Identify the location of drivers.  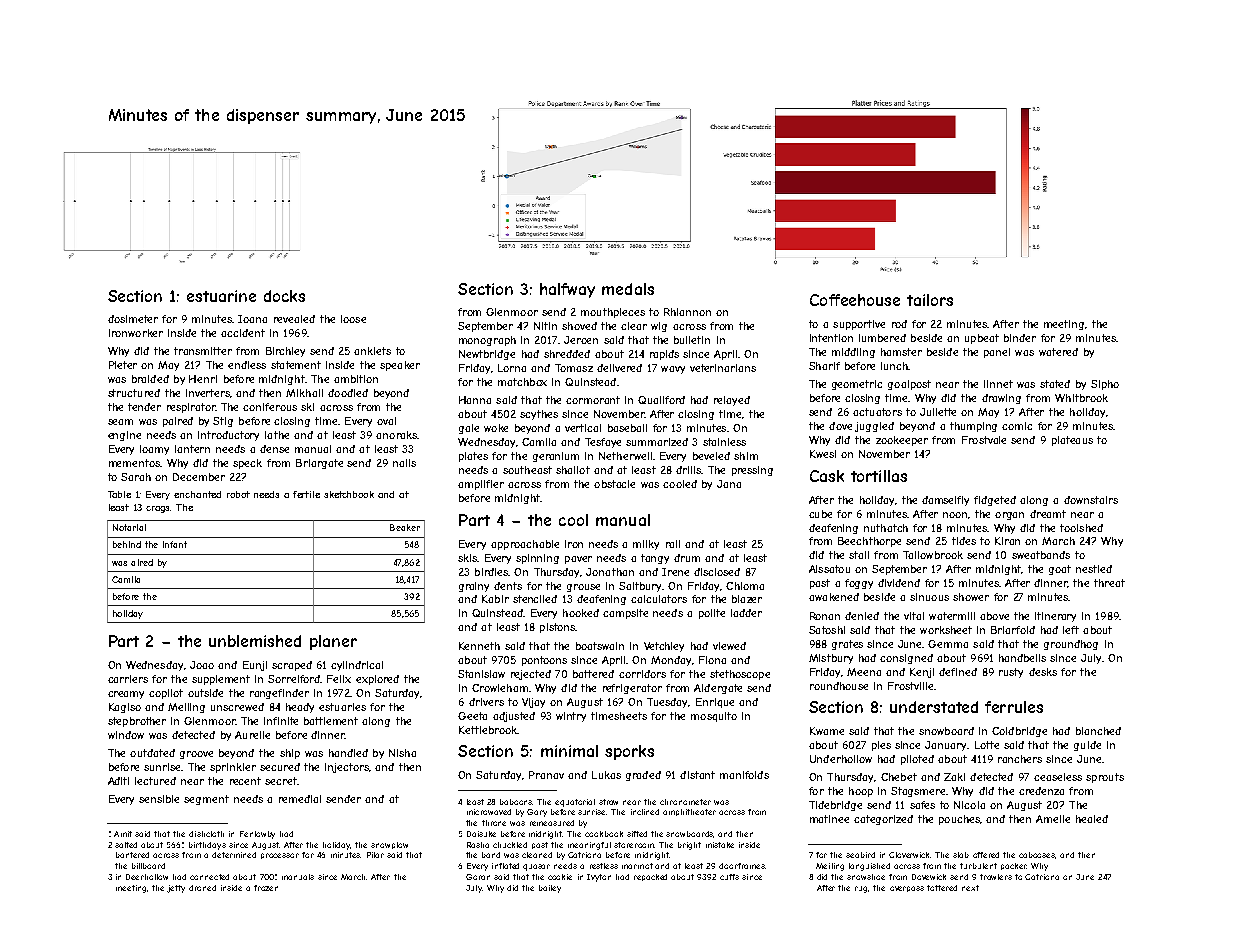
(486, 702).
